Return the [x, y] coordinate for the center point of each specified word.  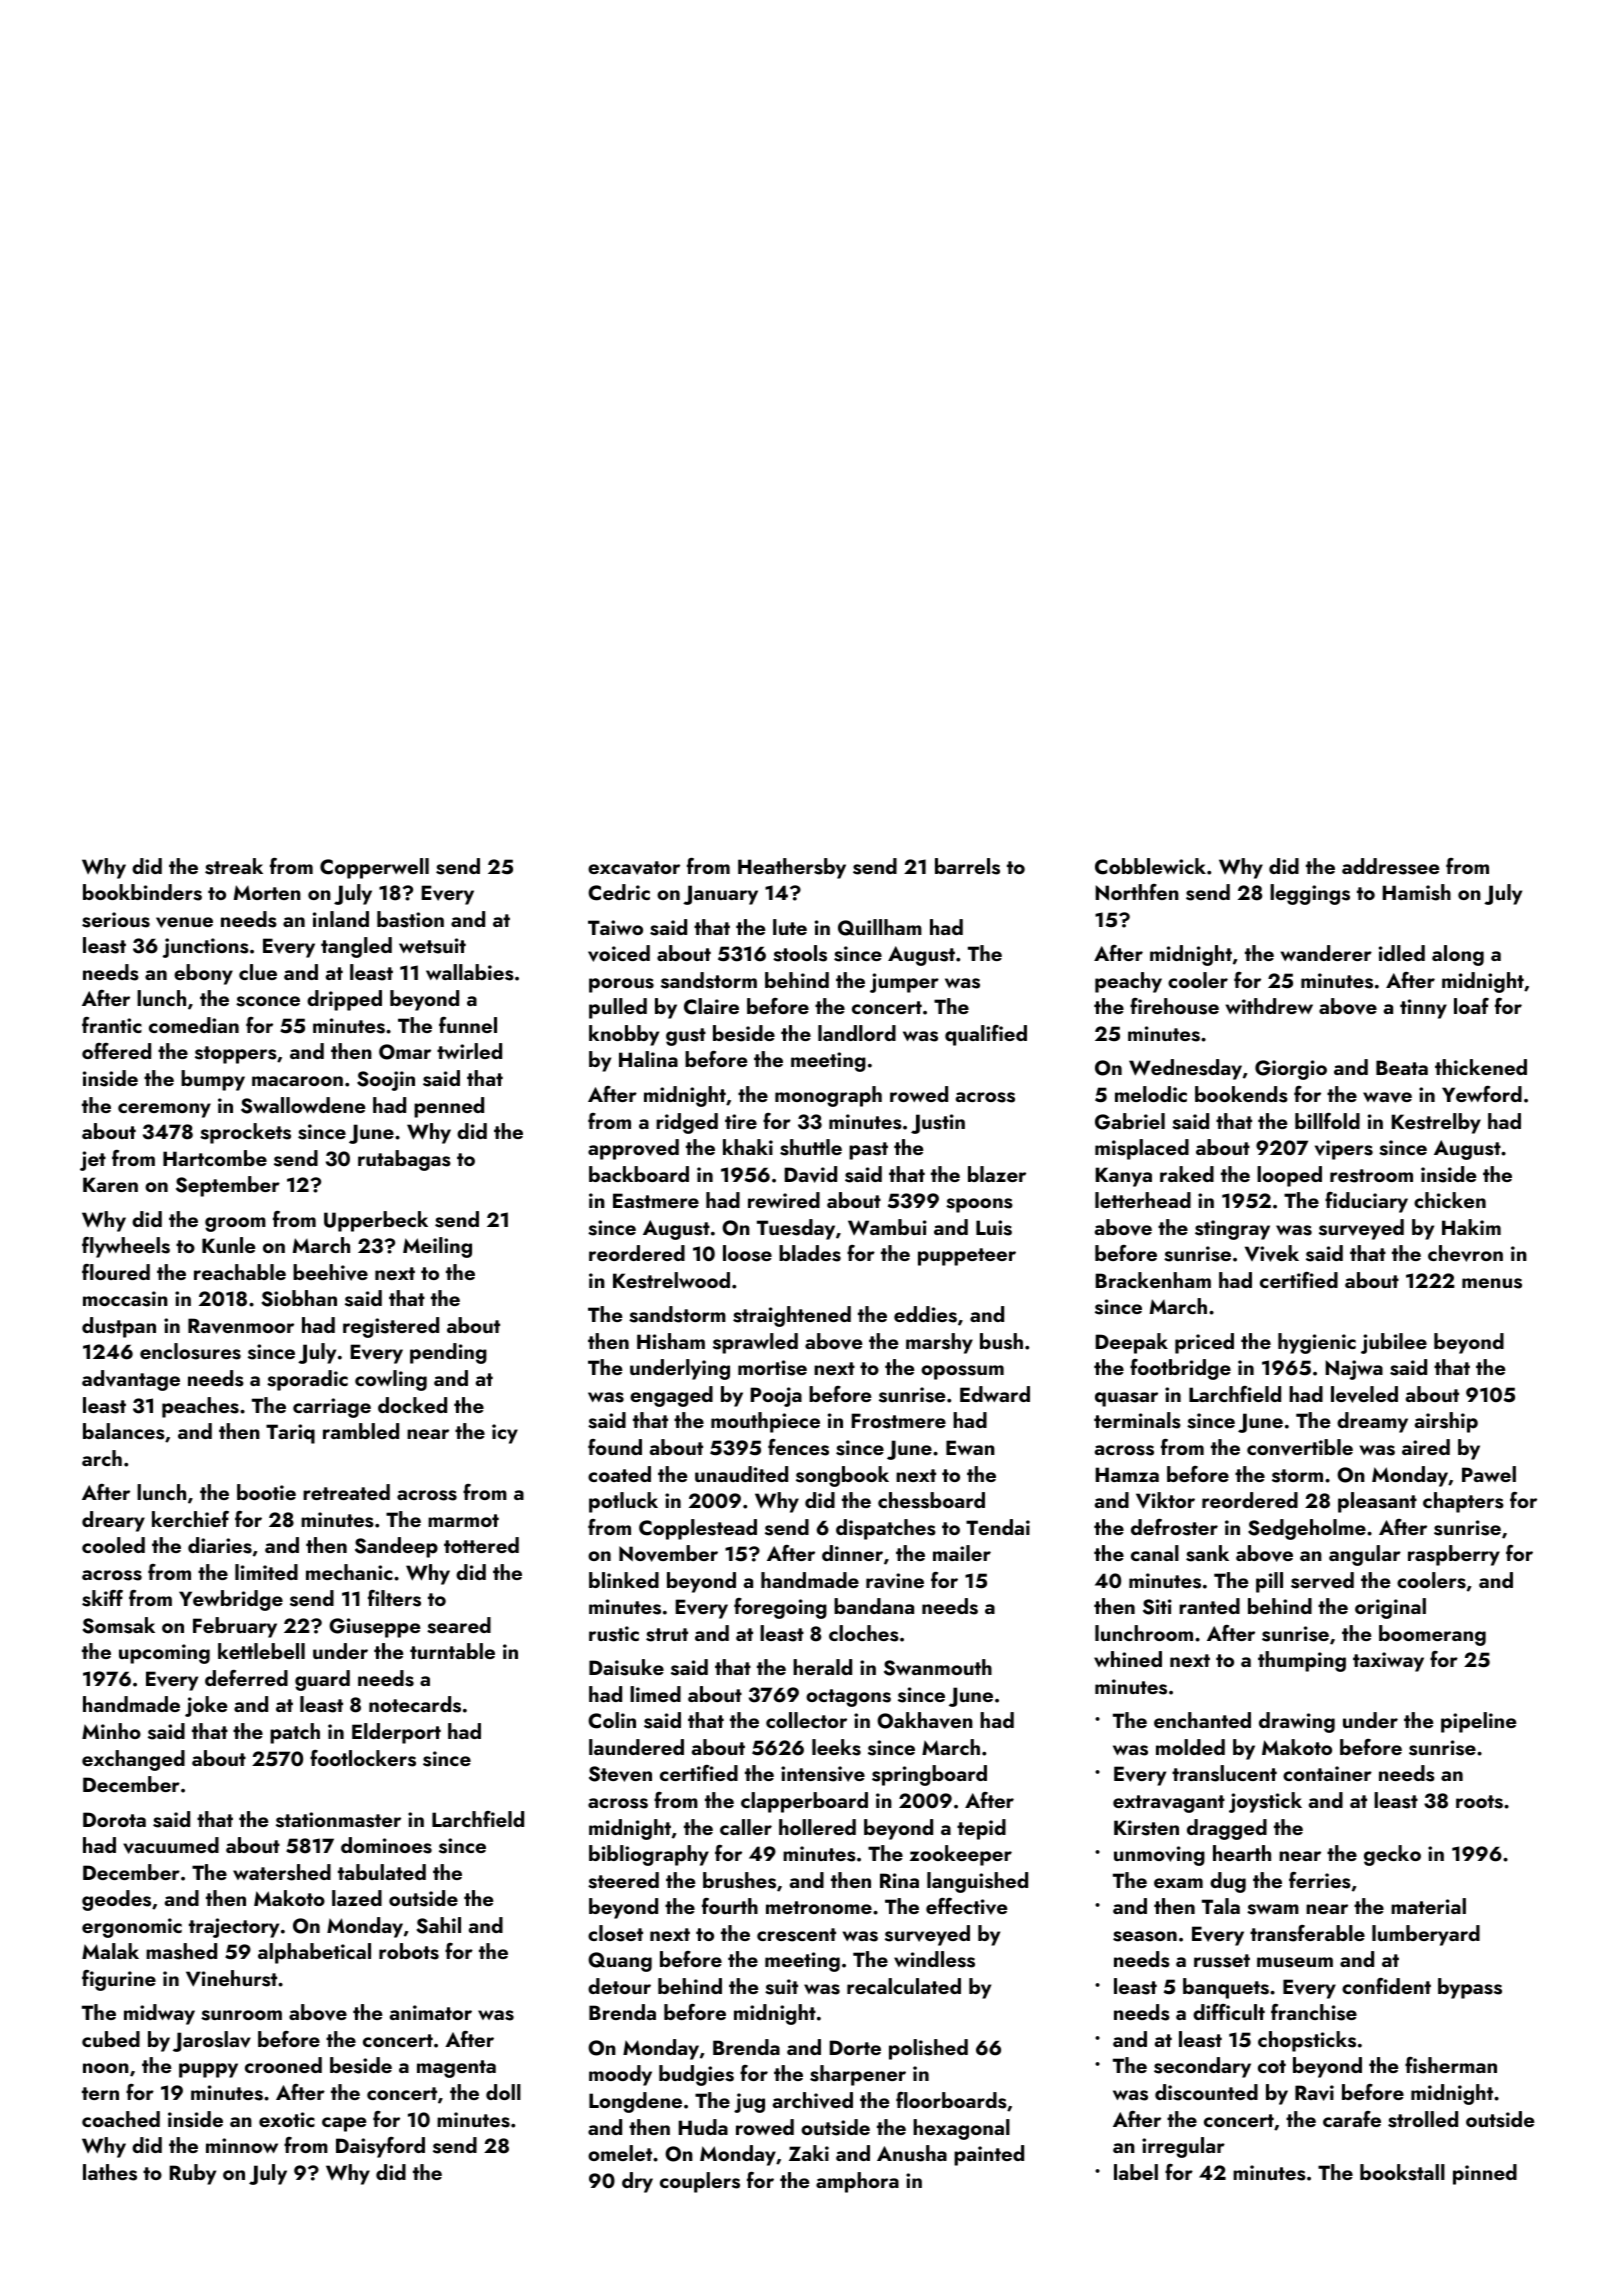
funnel [468, 1025]
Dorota [114, 1819]
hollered [817, 1827]
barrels [967, 866]
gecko [1392, 1855]
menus [1492, 1283]
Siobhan [299, 1298]
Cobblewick [1150, 866]
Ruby [193, 2174]
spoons [979, 1205]
